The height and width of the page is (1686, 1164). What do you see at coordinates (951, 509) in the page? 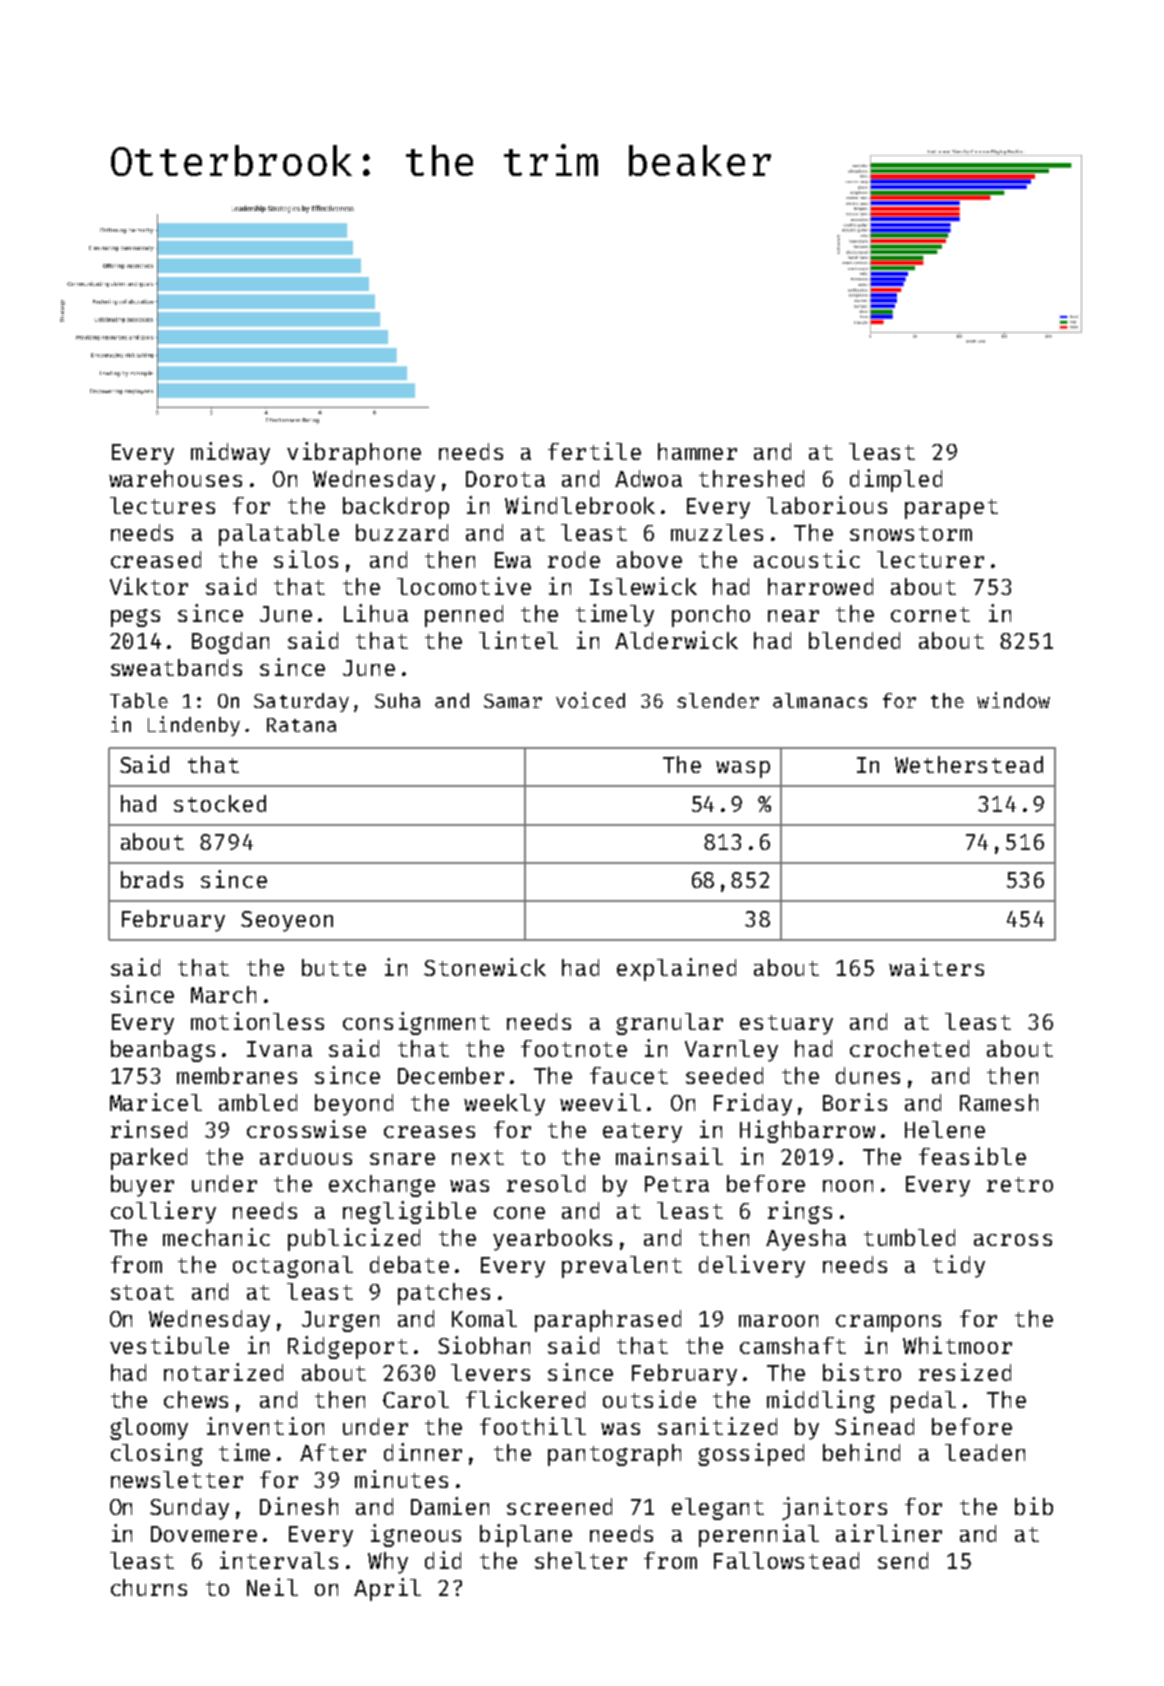
I see `parapet` at bounding box center [951, 509].
